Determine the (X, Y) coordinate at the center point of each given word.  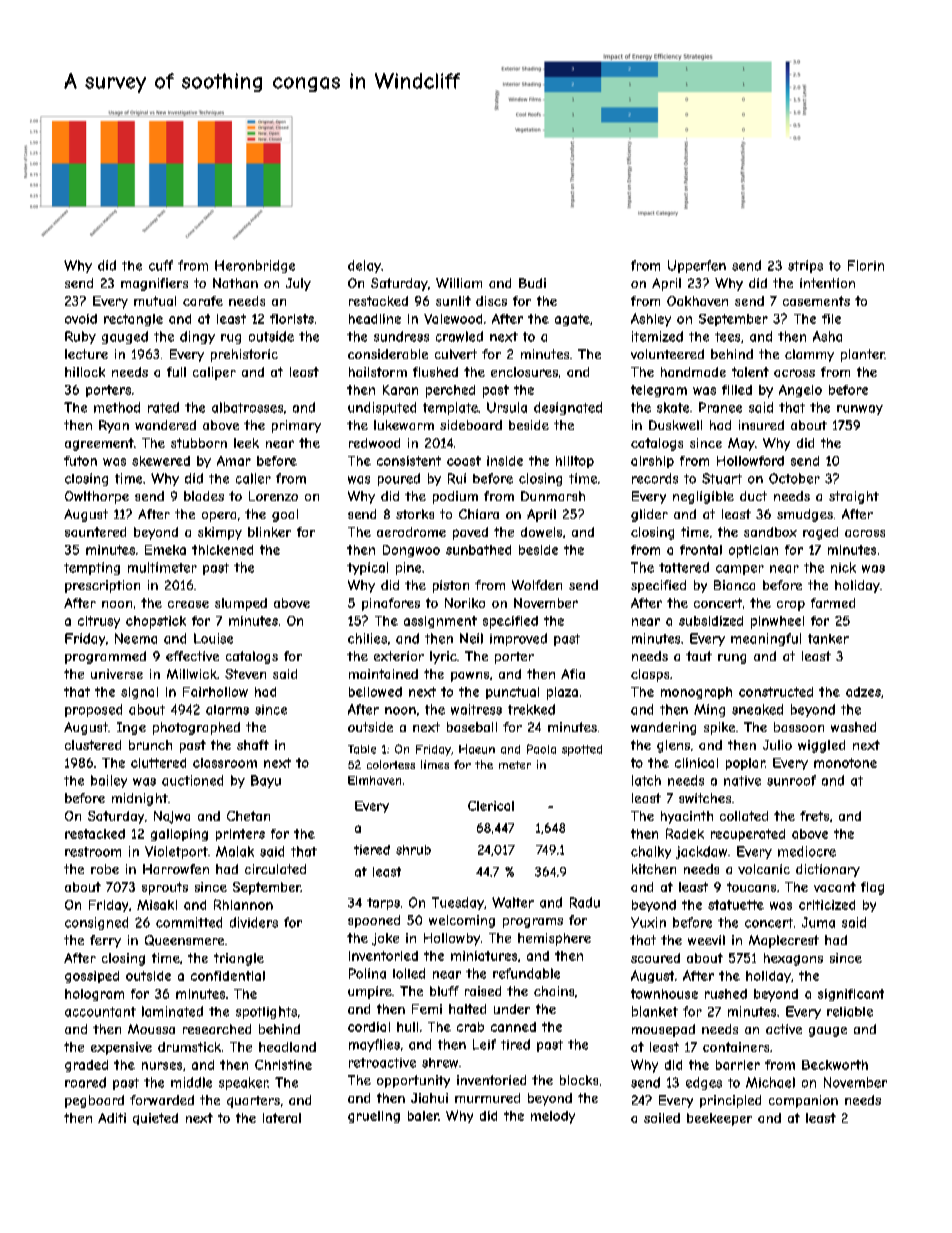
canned (513, 1027)
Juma (818, 922)
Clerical (491, 806)
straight (854, 497)
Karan (400, 390)
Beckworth (835, 1065)
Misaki (157, 905)
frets (814, 816)
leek (246, 443)
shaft (253, 745)
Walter (513, 902)
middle (191, 1082)
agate (572, 320)
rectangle (133, 320)
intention (827, 283)
